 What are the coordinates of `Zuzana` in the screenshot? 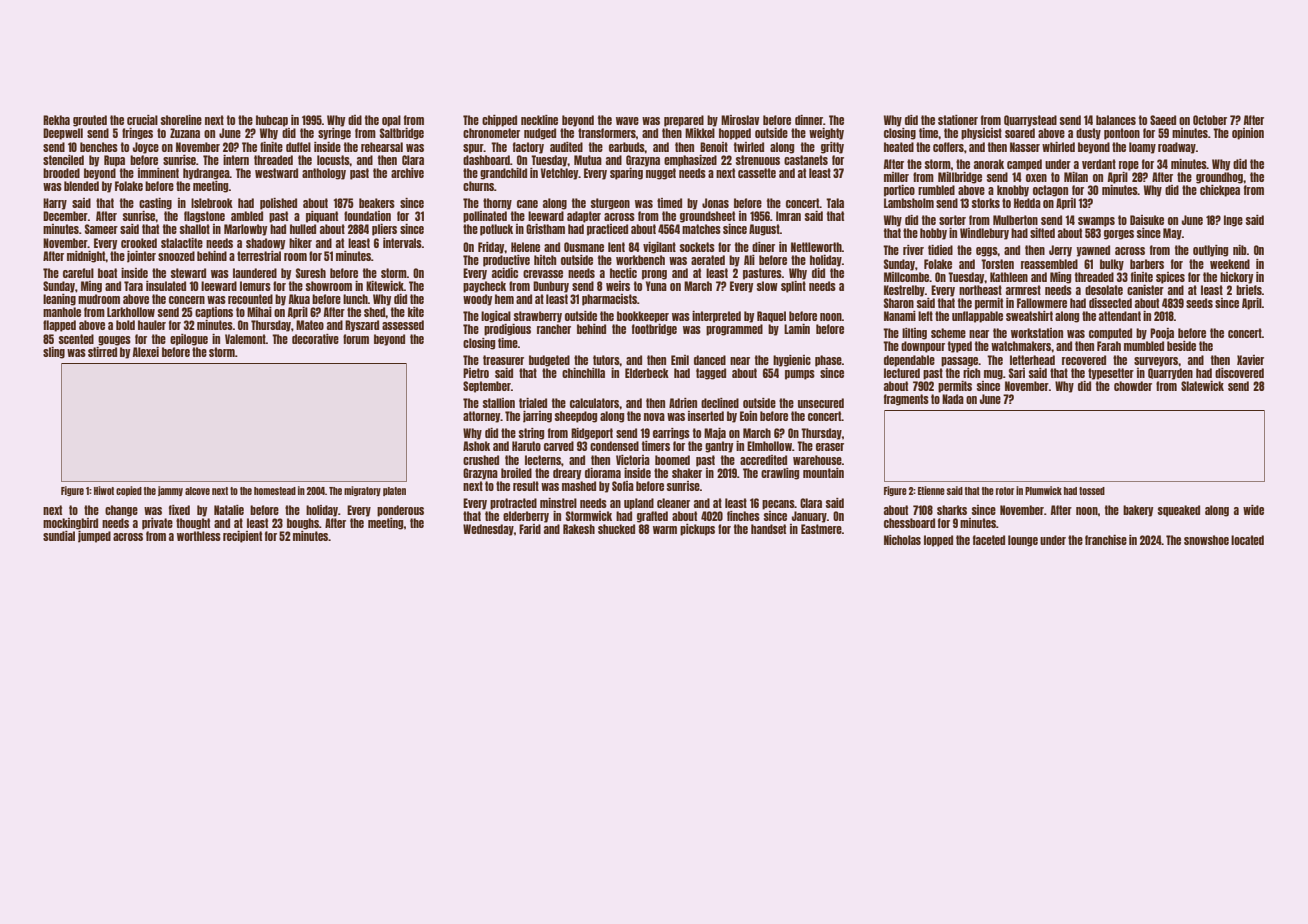 It's located at (185, 133).
